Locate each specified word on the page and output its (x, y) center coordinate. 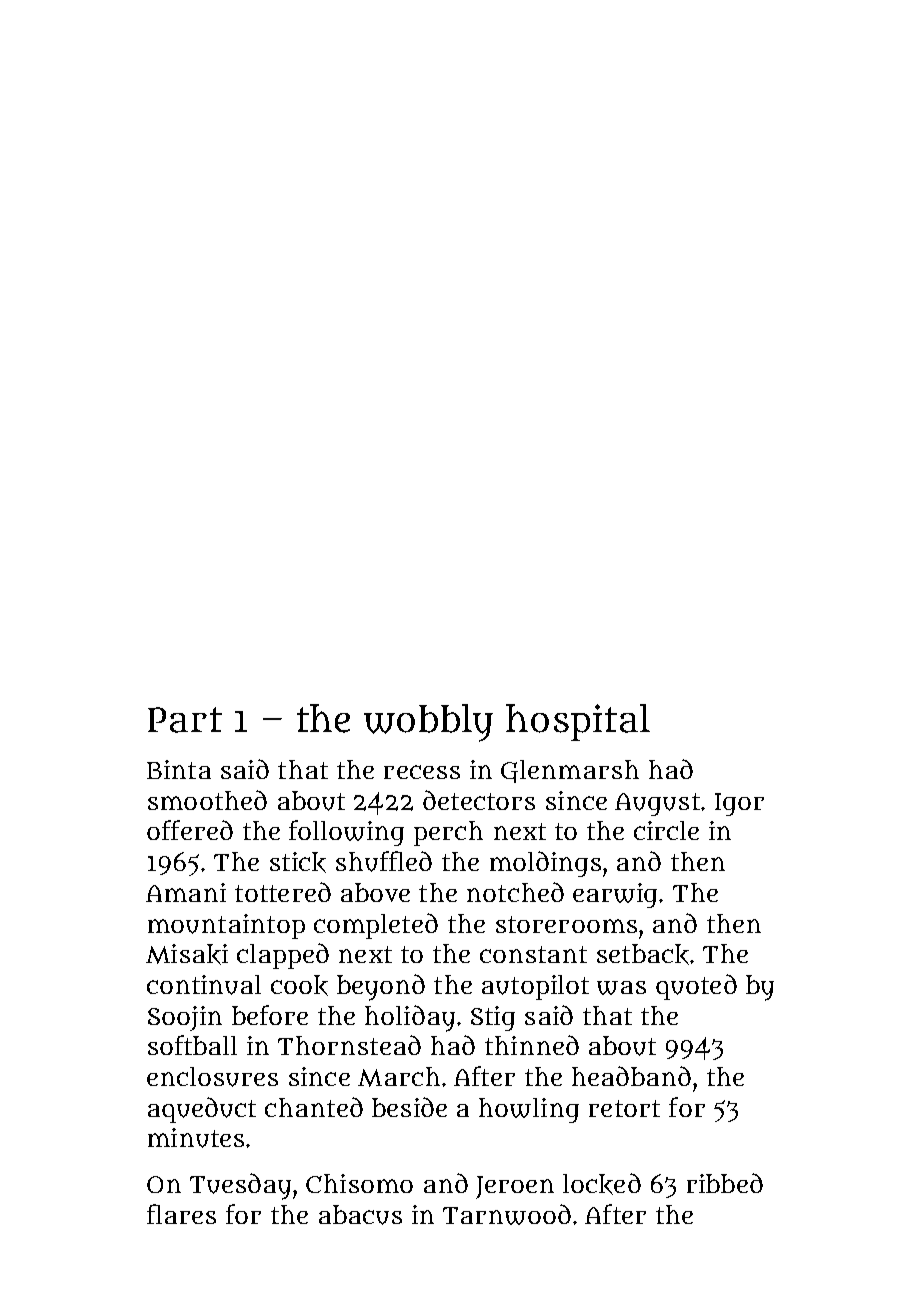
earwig (615, 895)
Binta (179, 769)
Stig (493, 1018)
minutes (196, 1138)
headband (631, 1076)
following (346, 833)
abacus (360, 1215)
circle (666, 830)
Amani (186, 892)
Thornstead (349, 1045)
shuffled (384, 861)
